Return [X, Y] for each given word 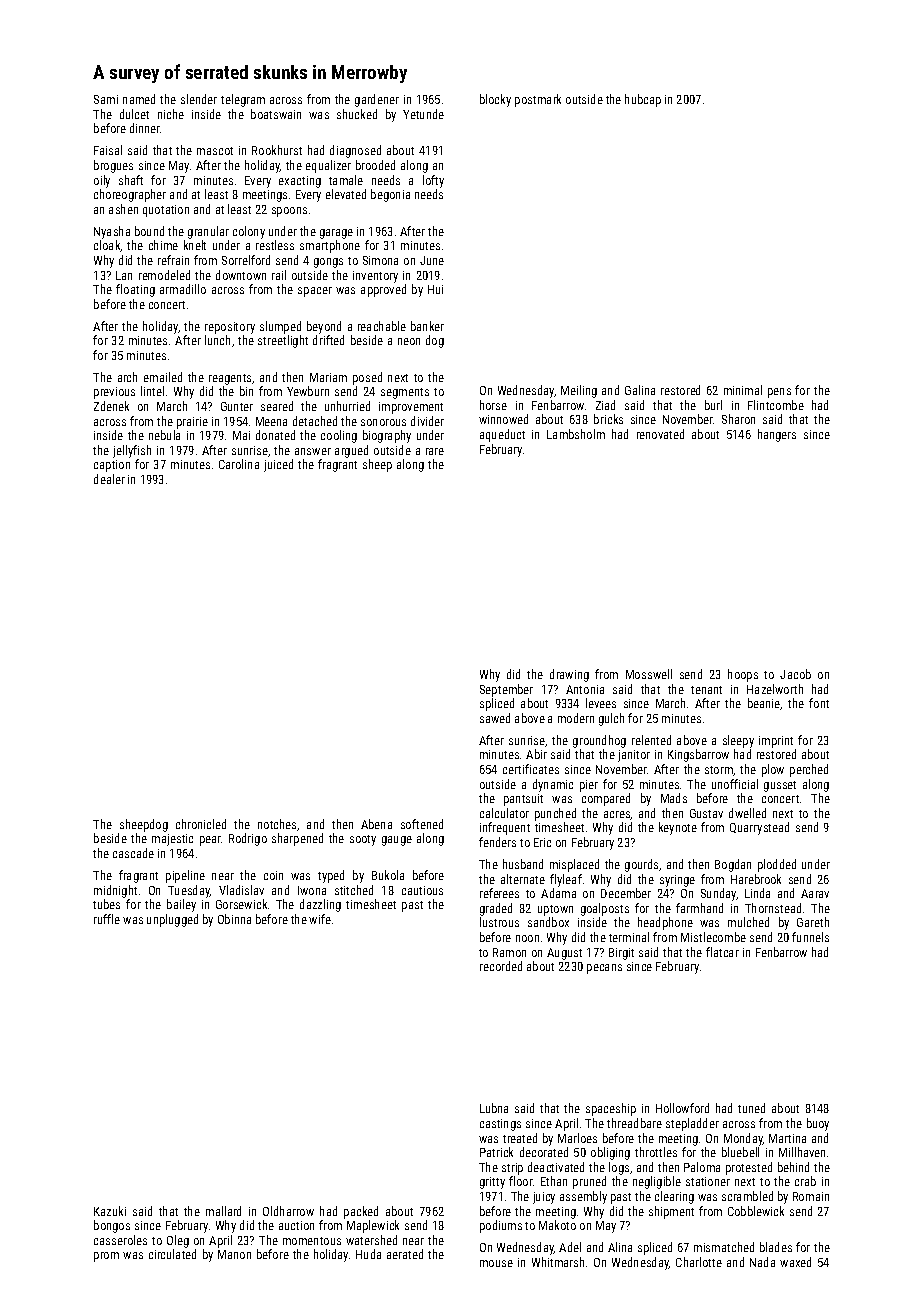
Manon [234, 1254]
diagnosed [355, 151]
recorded [501, 966]
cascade [133, 853]
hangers [777, 435]
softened [422, 824]
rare [435, 451]
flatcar [722, 952]
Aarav [815, 893]
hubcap [643, 100]
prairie [192, 423]
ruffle [107, 919]
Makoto [557, 1225]
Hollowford [682, 1108]
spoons [289, 212]
